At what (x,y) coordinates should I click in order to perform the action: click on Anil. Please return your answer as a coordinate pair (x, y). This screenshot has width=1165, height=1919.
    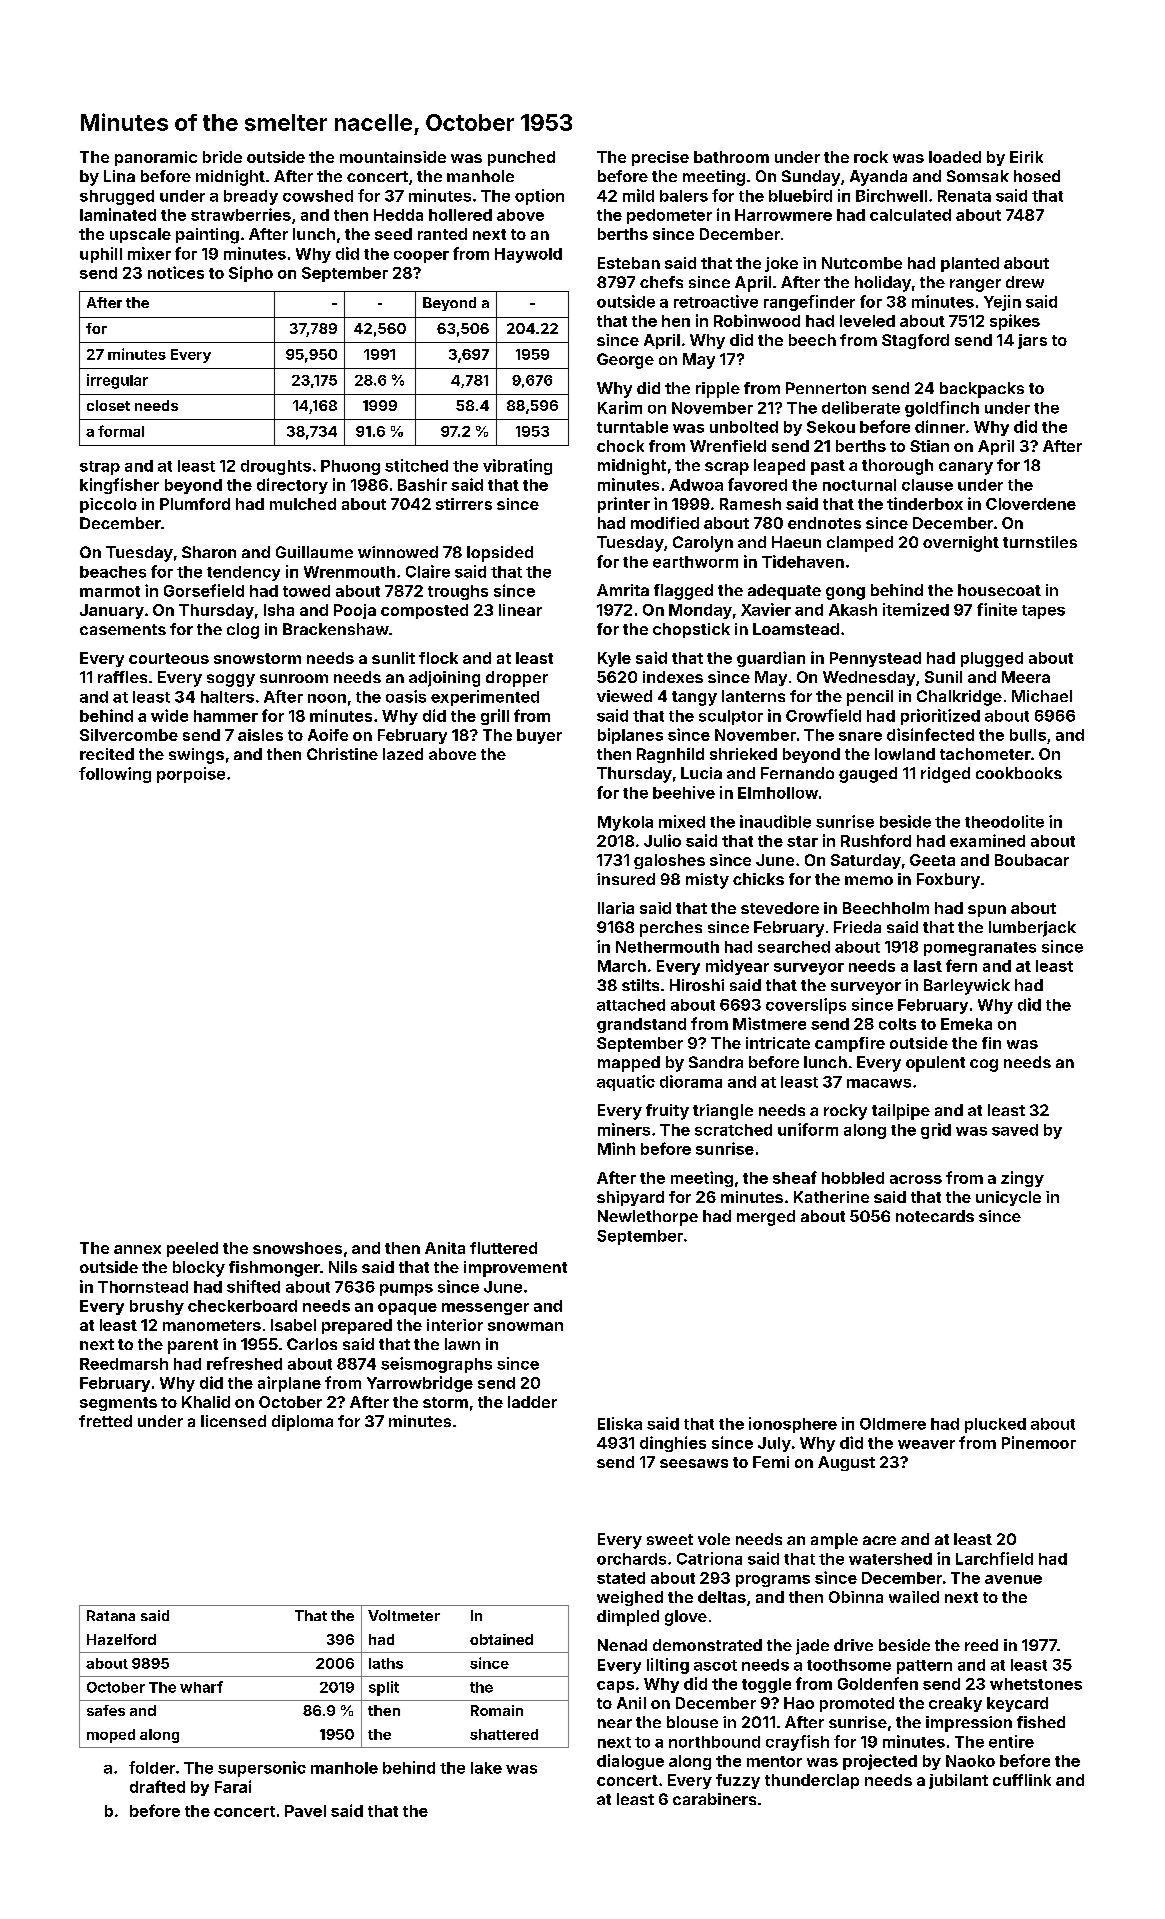
    Looking at the image, I should click on (631, 1703).
